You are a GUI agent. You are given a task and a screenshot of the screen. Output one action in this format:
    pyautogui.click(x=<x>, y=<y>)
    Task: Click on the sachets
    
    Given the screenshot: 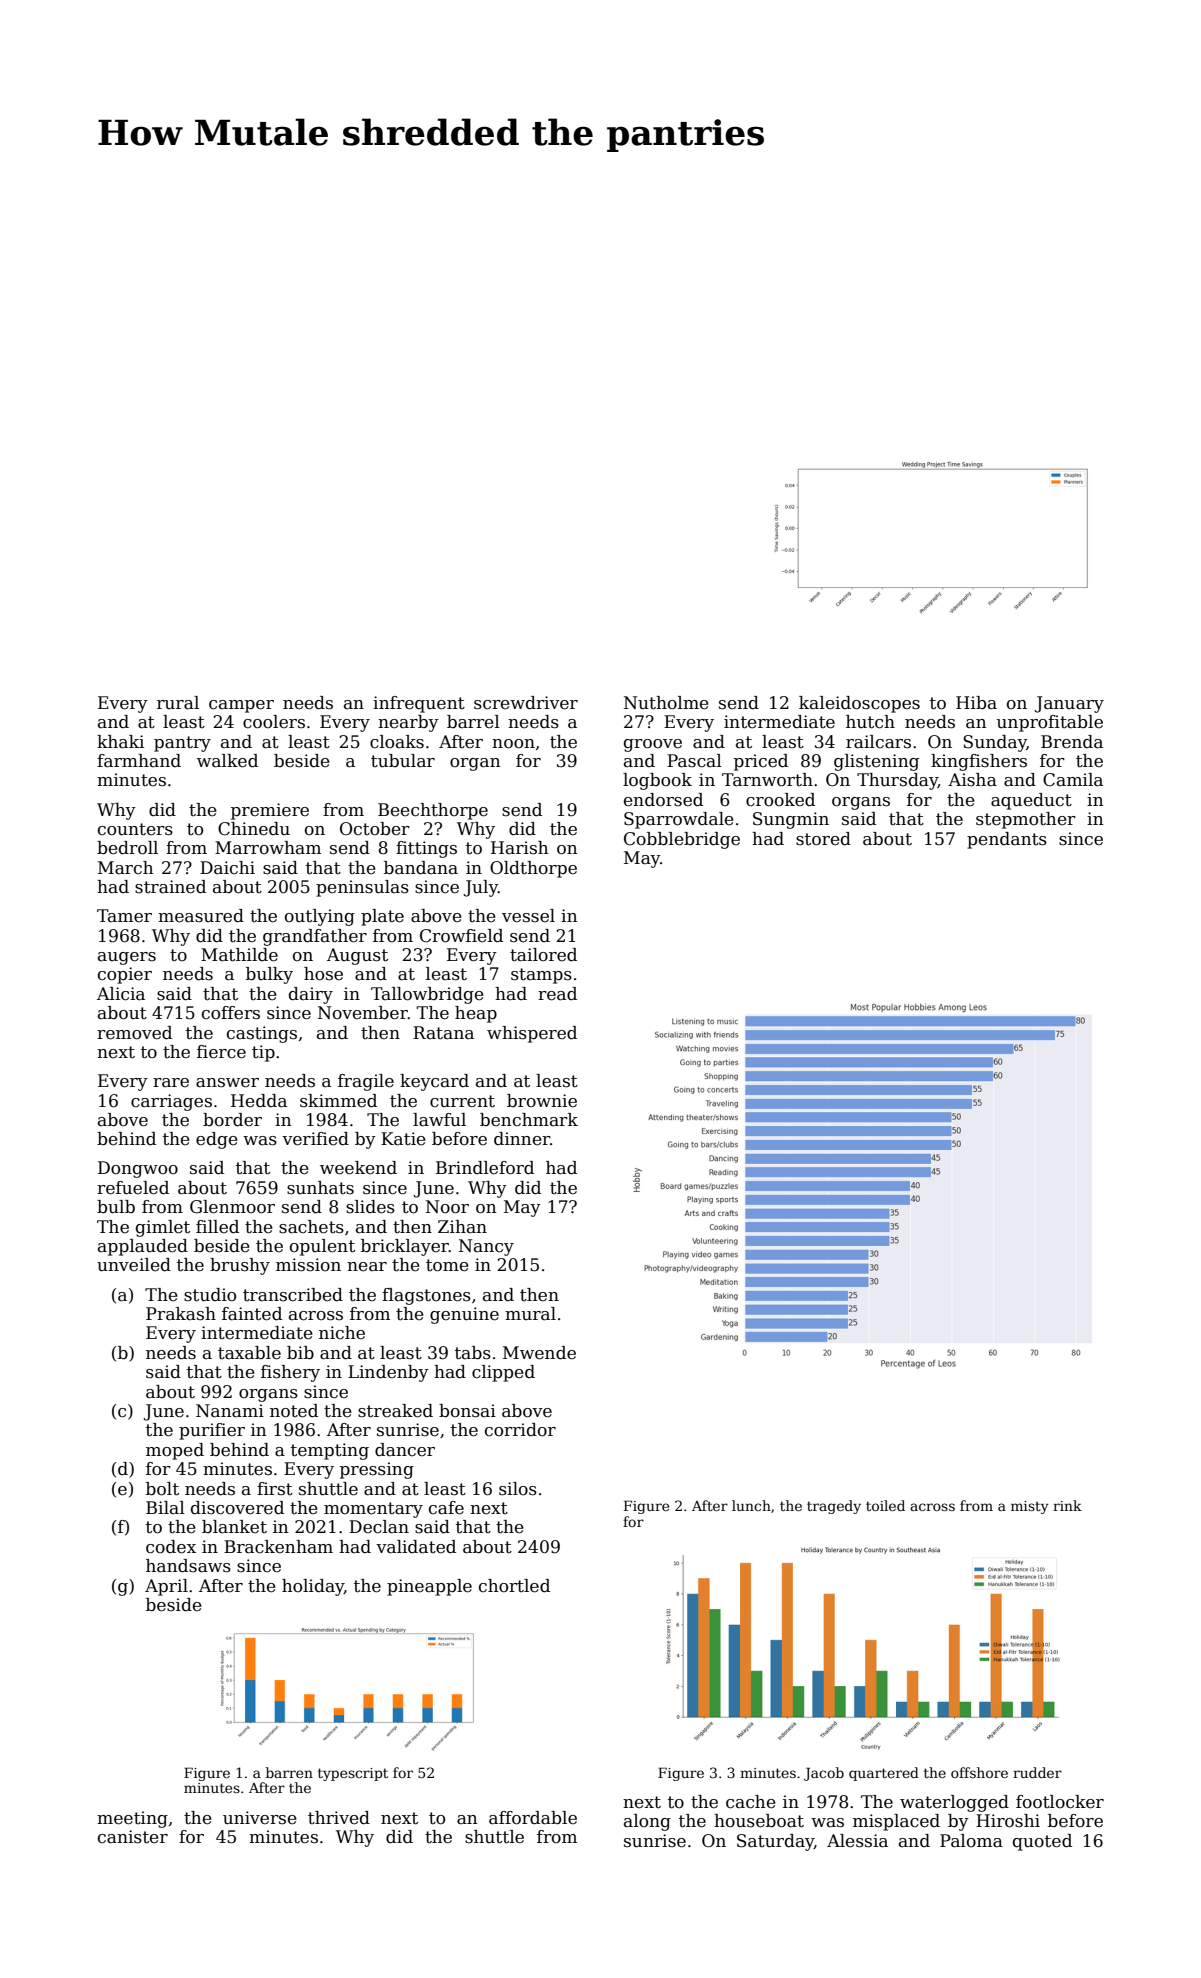 What is the action you would take?
    pyautogui.click(x=311, y=1227)
